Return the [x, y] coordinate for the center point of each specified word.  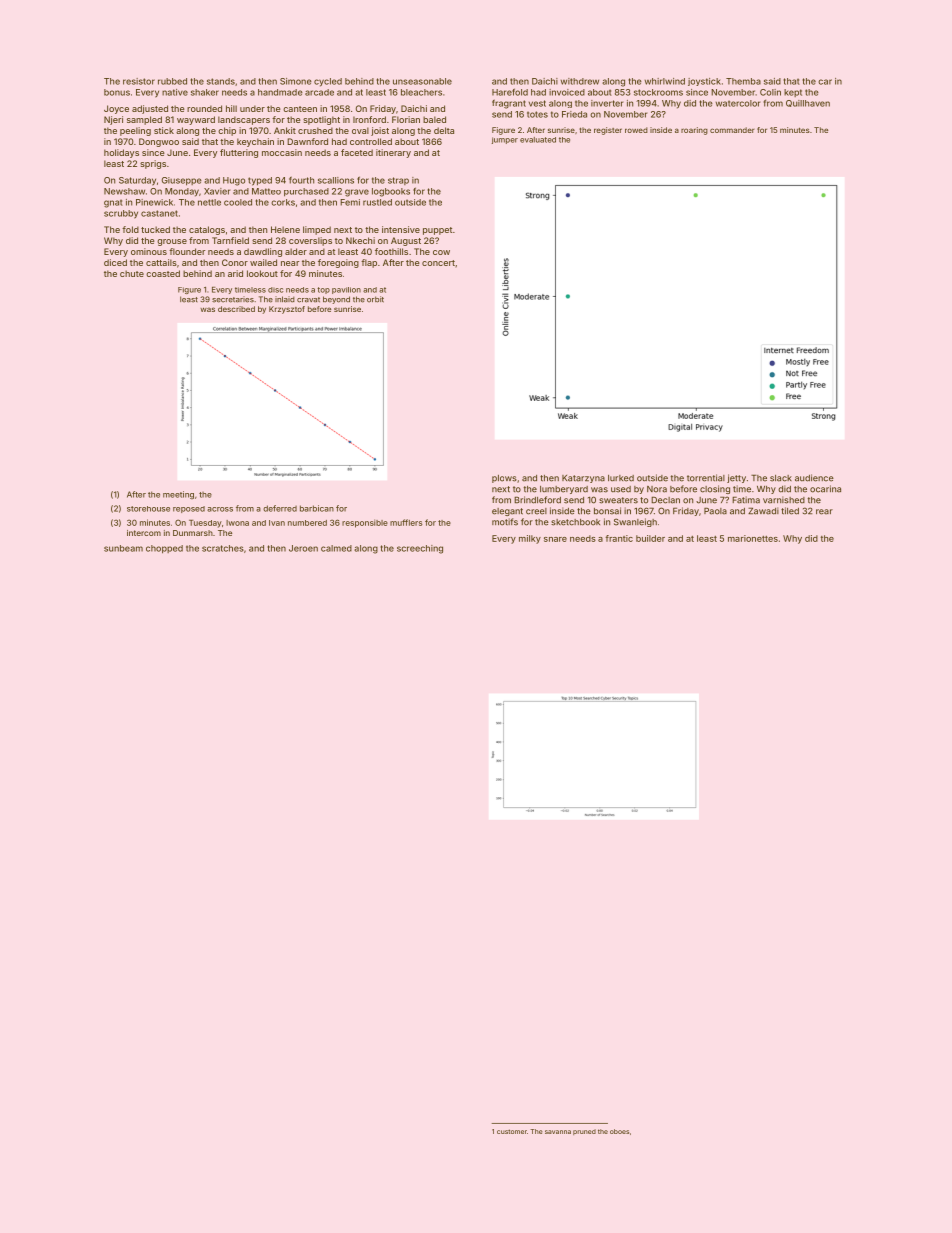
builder [650, 538]
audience [814, 478]
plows [504, 479]
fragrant [509, 104]
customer [512, 1131]
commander [732, 130]
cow [441, 252]
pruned [584, 1132]
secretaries [233, 299]
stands [221, 81]
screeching [420, 549]
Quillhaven [808, 103]
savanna [558, 1132]
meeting [178, 495]
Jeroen [303, 548]
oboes [619, 1131]
